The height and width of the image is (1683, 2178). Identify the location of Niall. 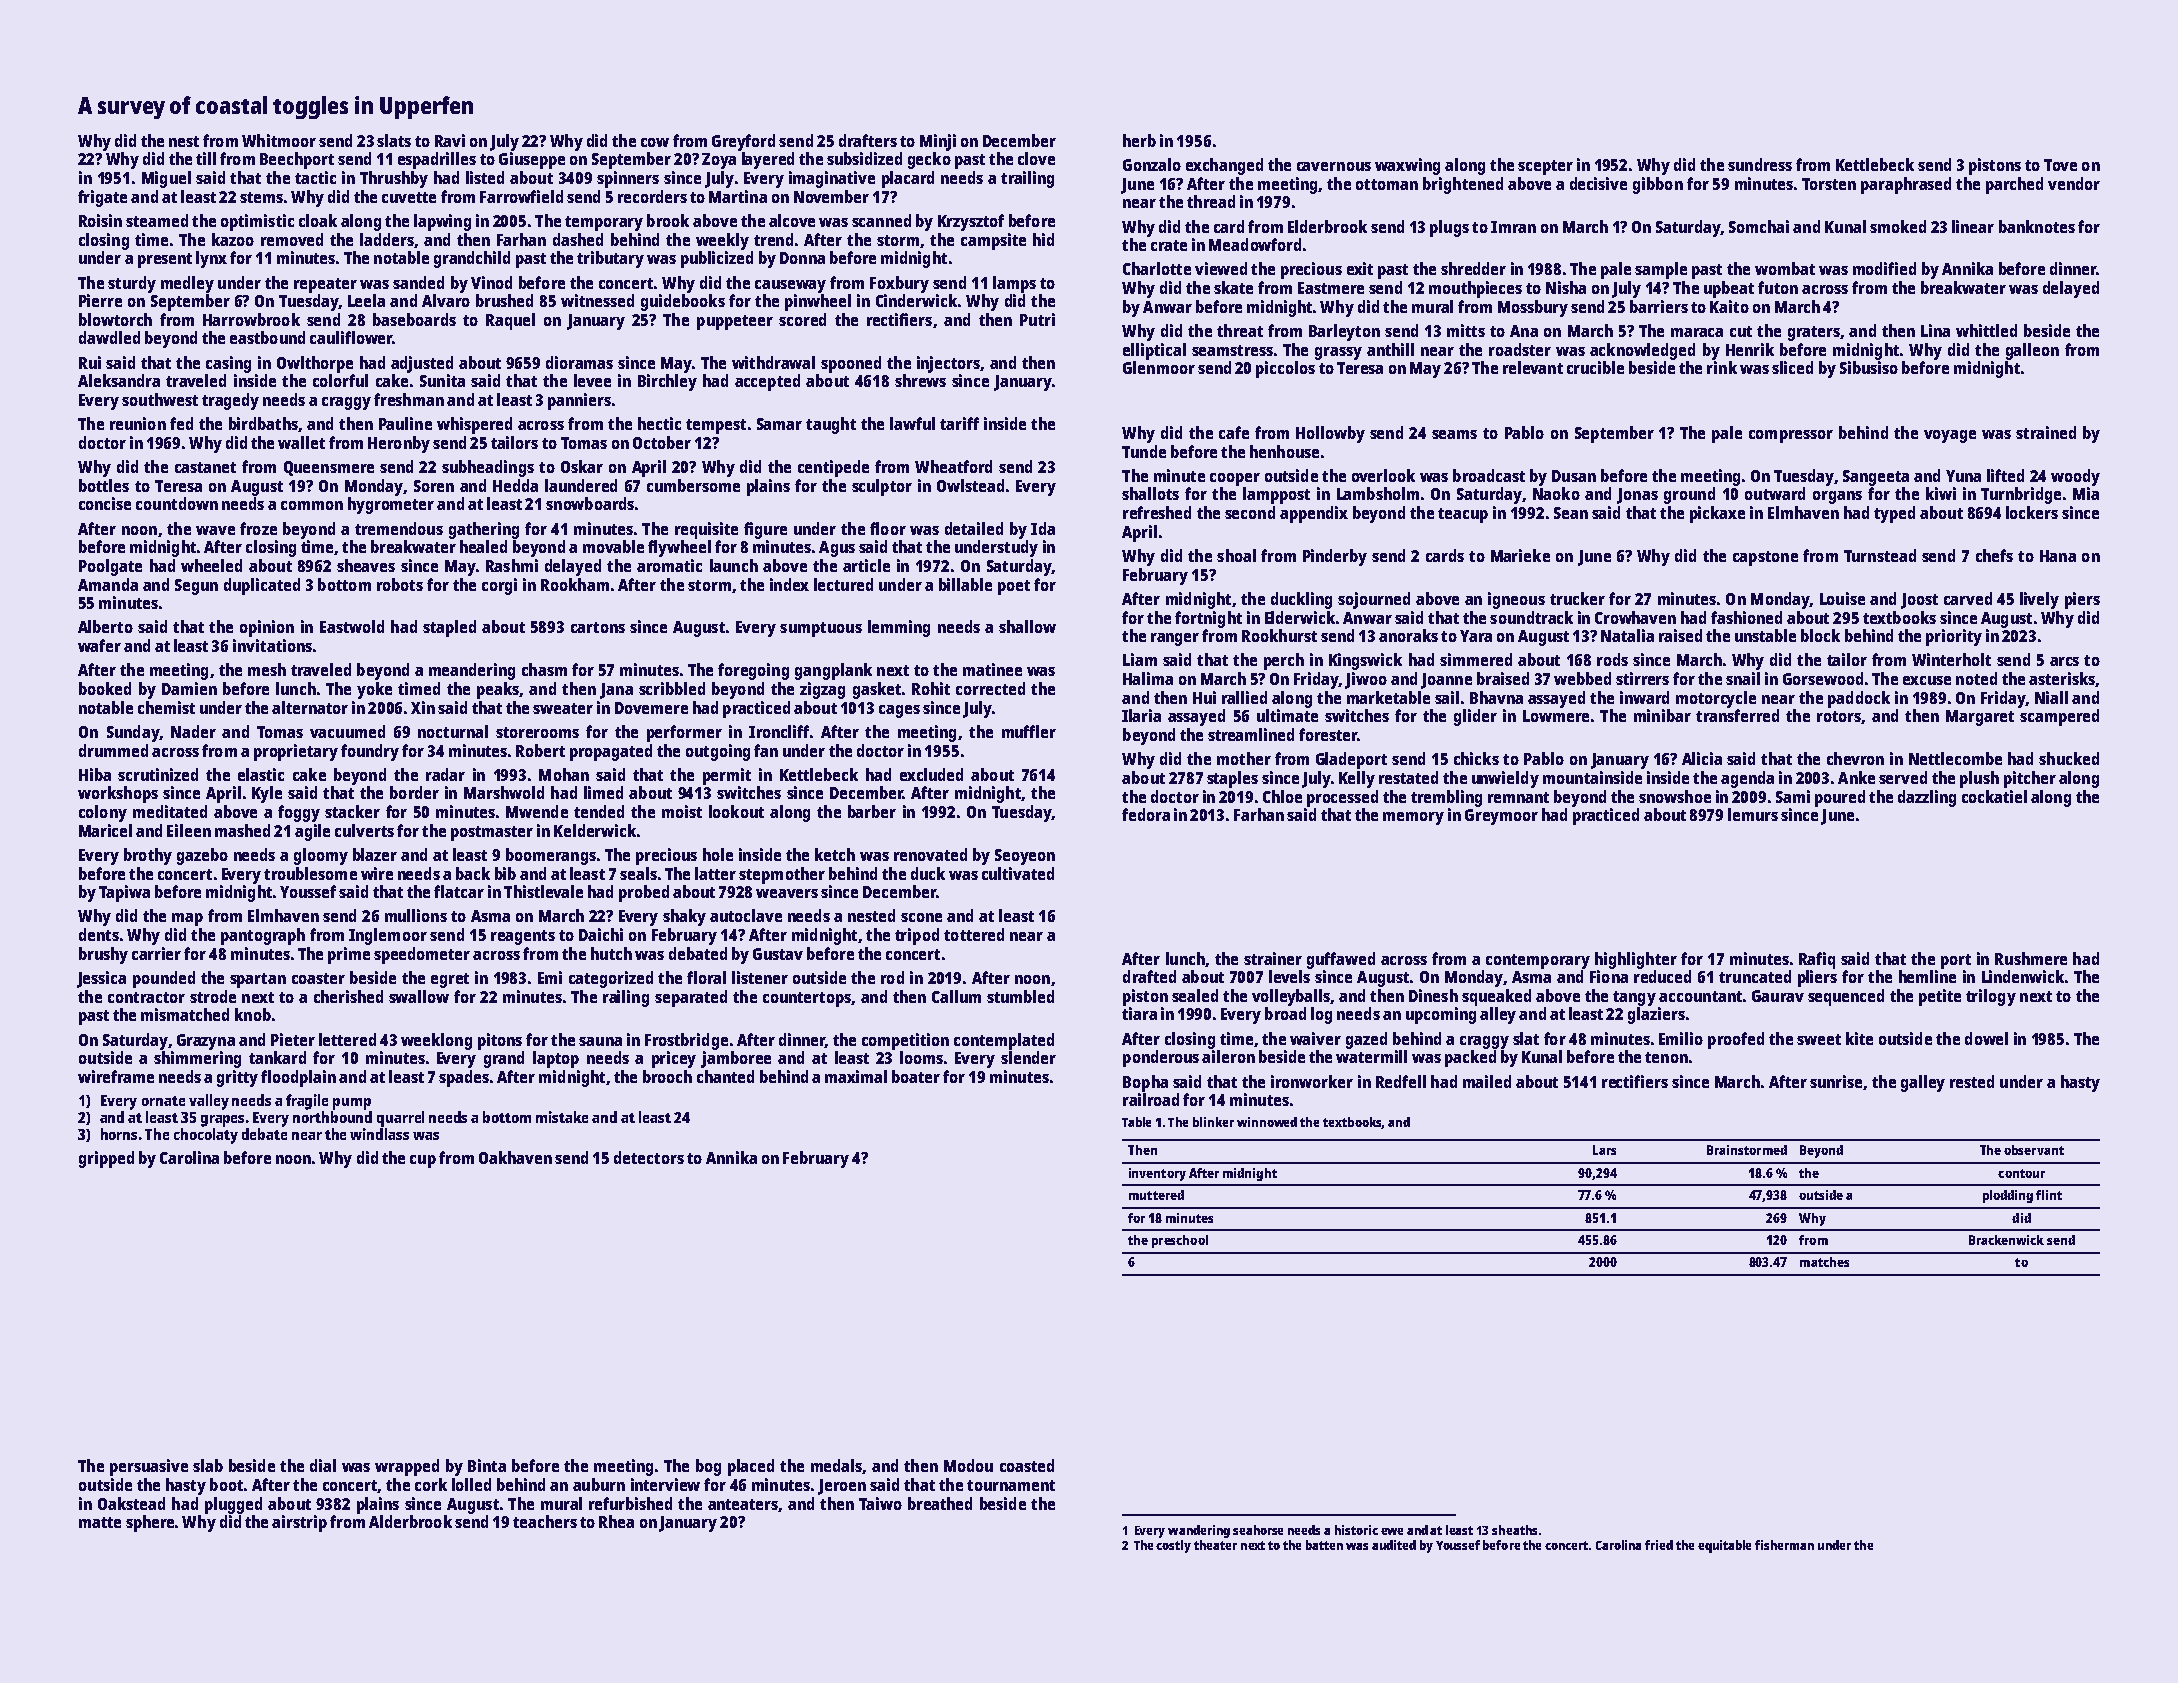
(2051, 697).
